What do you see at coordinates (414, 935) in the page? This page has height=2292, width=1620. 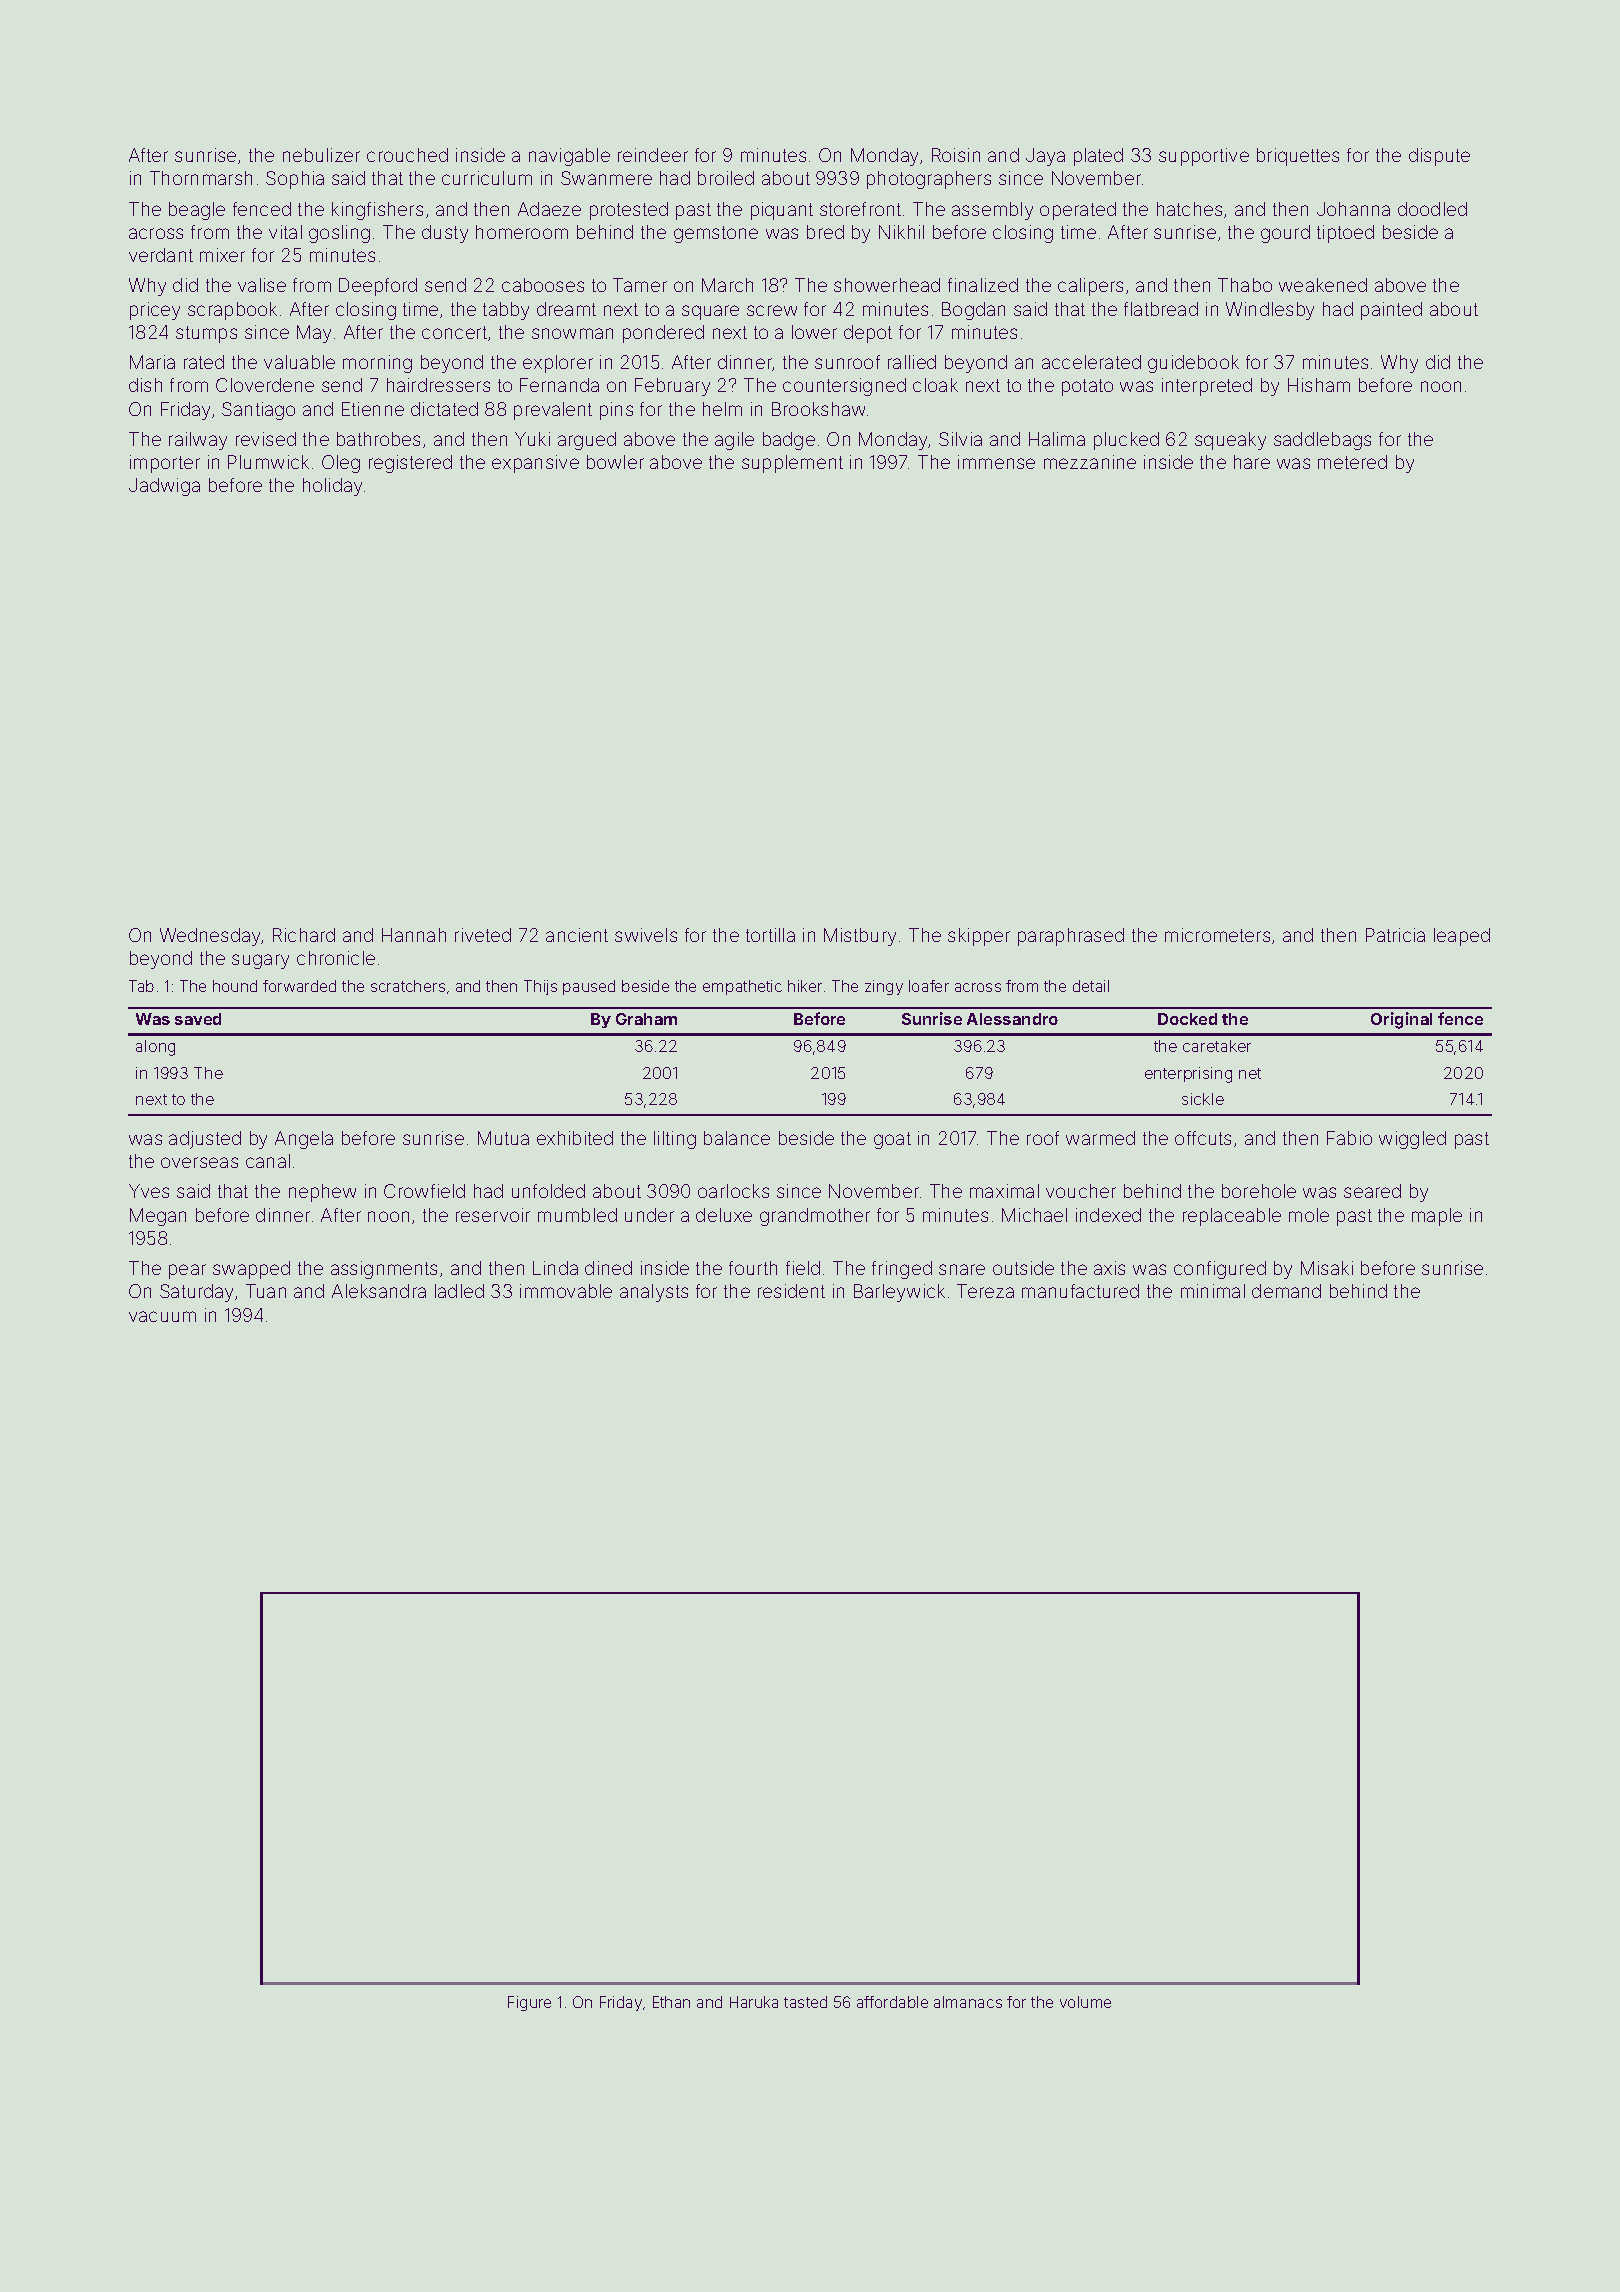 I see `Hannah` at bounding box center [414, 935].
